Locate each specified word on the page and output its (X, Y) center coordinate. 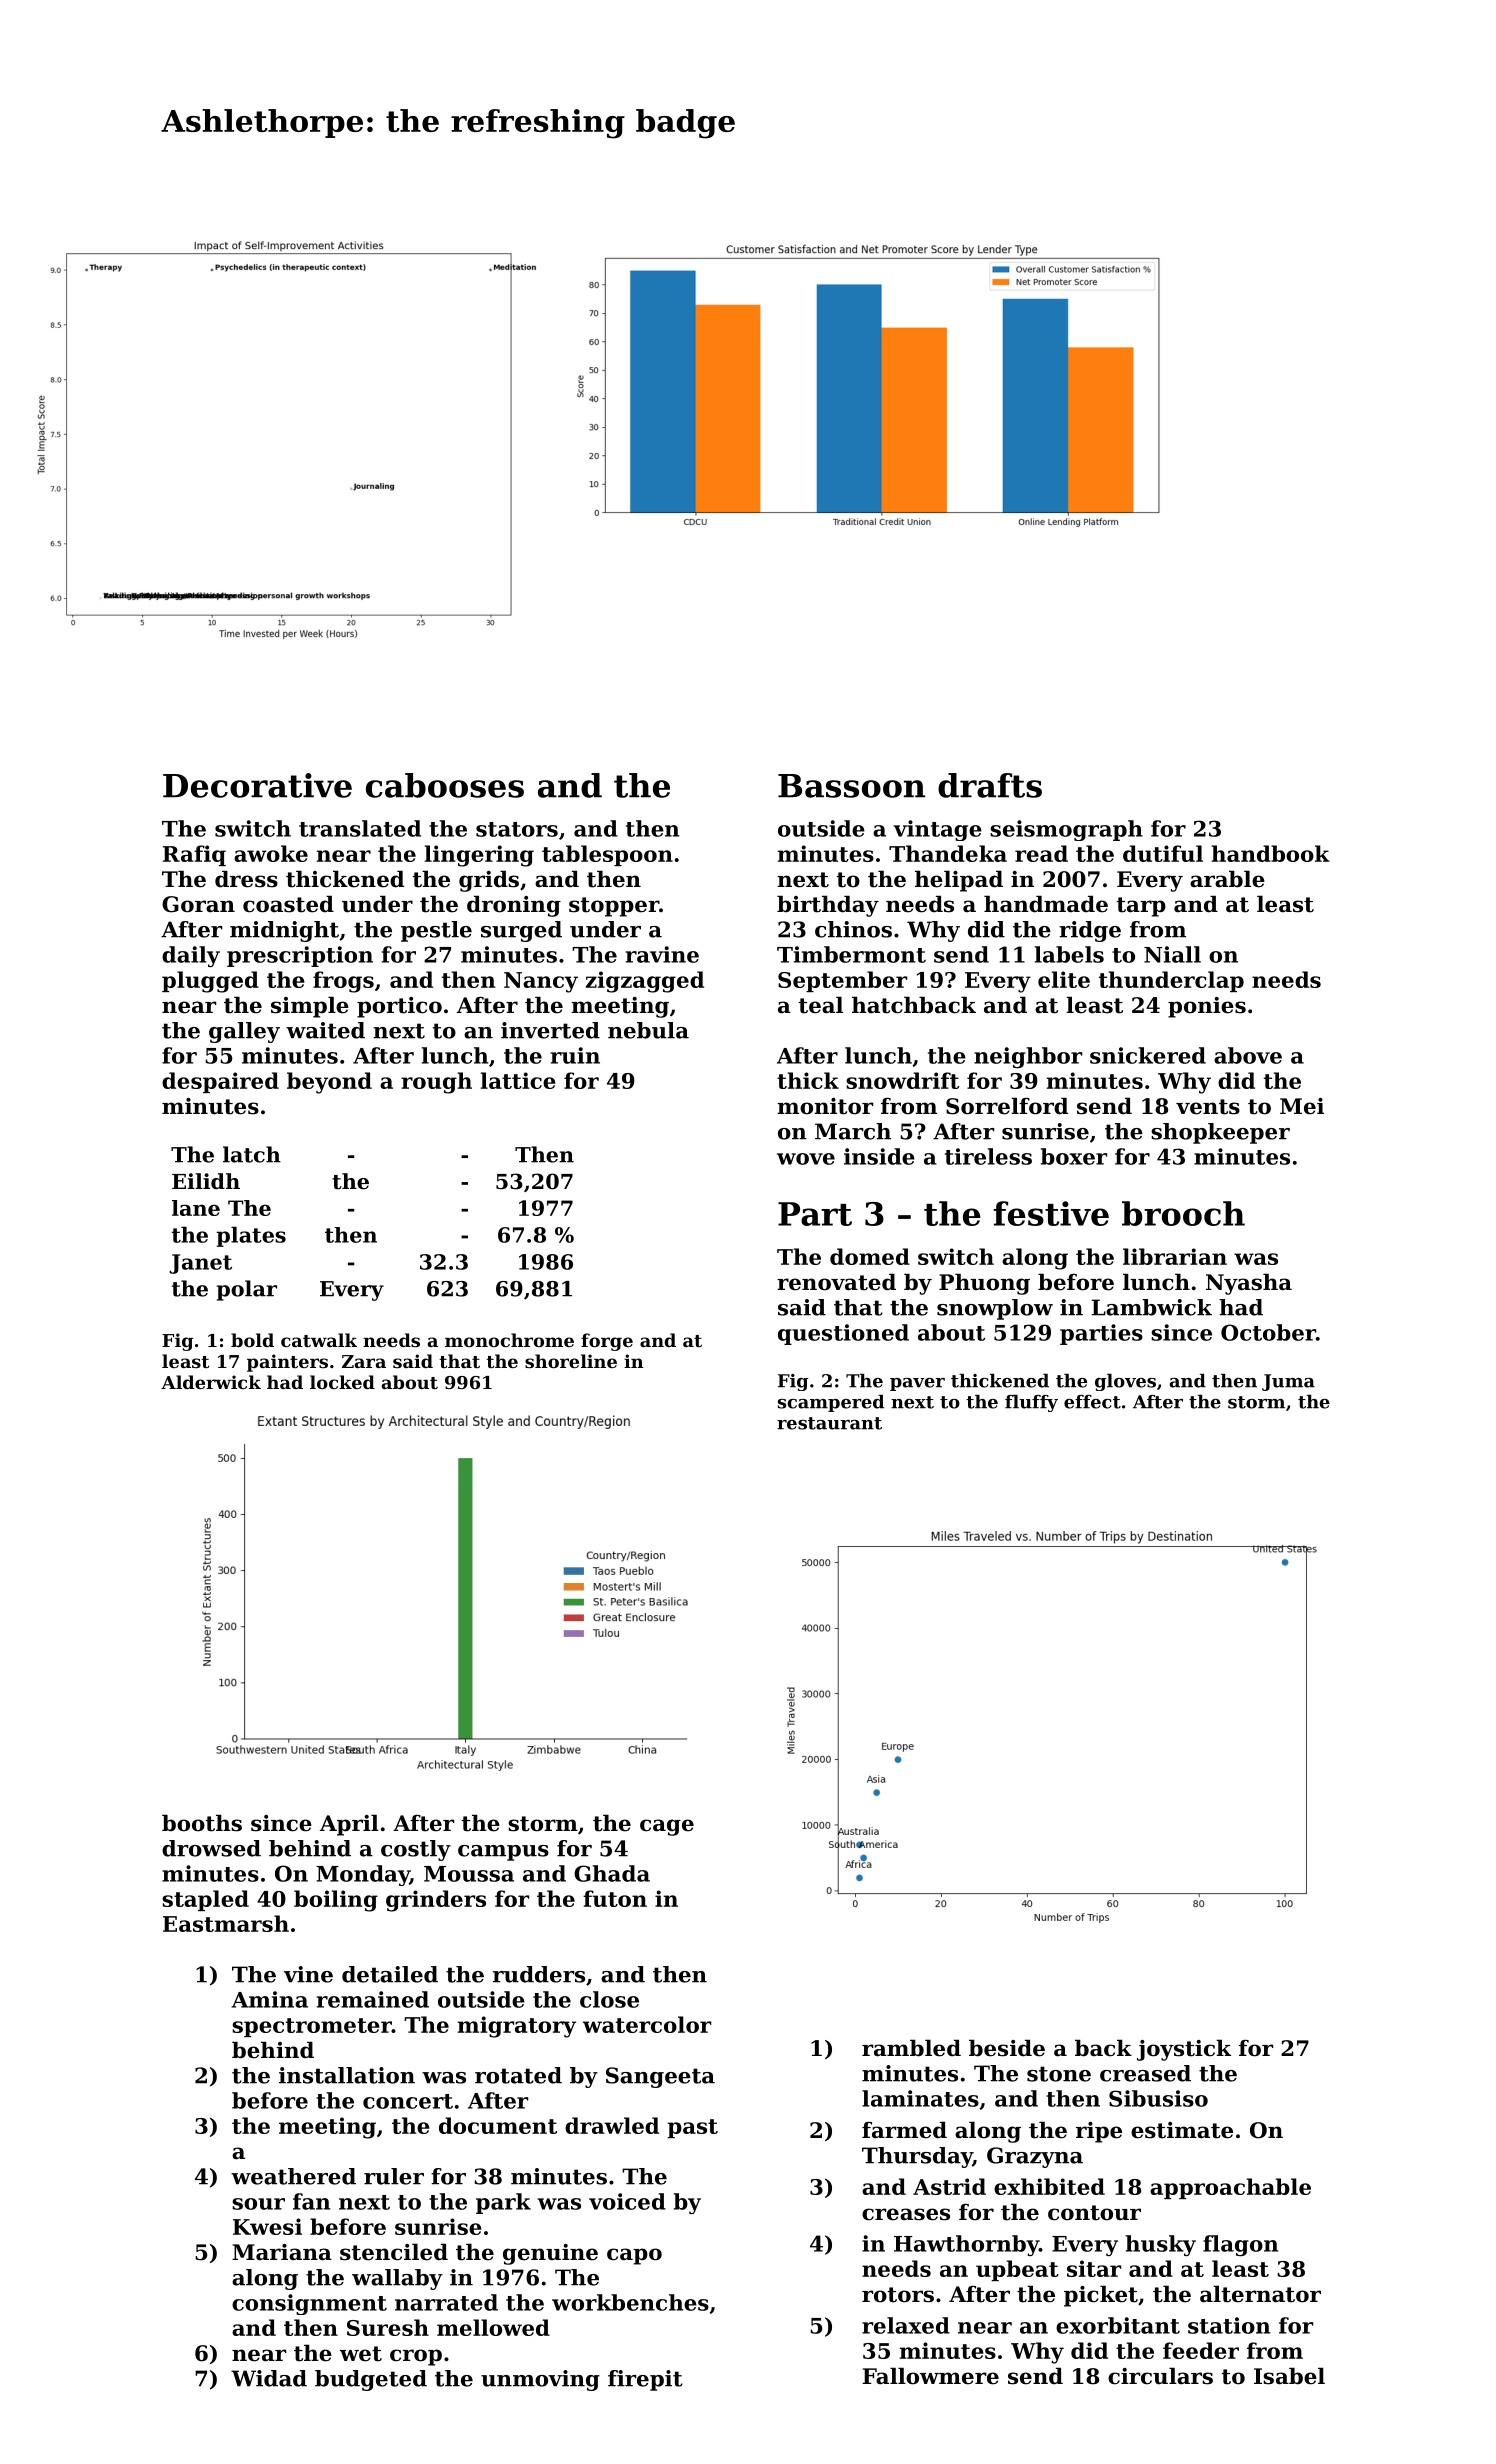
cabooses (445, 785)
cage (667, 1827)
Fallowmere (930, 2376)
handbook (1270, 853)
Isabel (1289, 2376)
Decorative (257, 785)
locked (342, 1382)
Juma (1288, 1382)
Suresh (388, 2327)
